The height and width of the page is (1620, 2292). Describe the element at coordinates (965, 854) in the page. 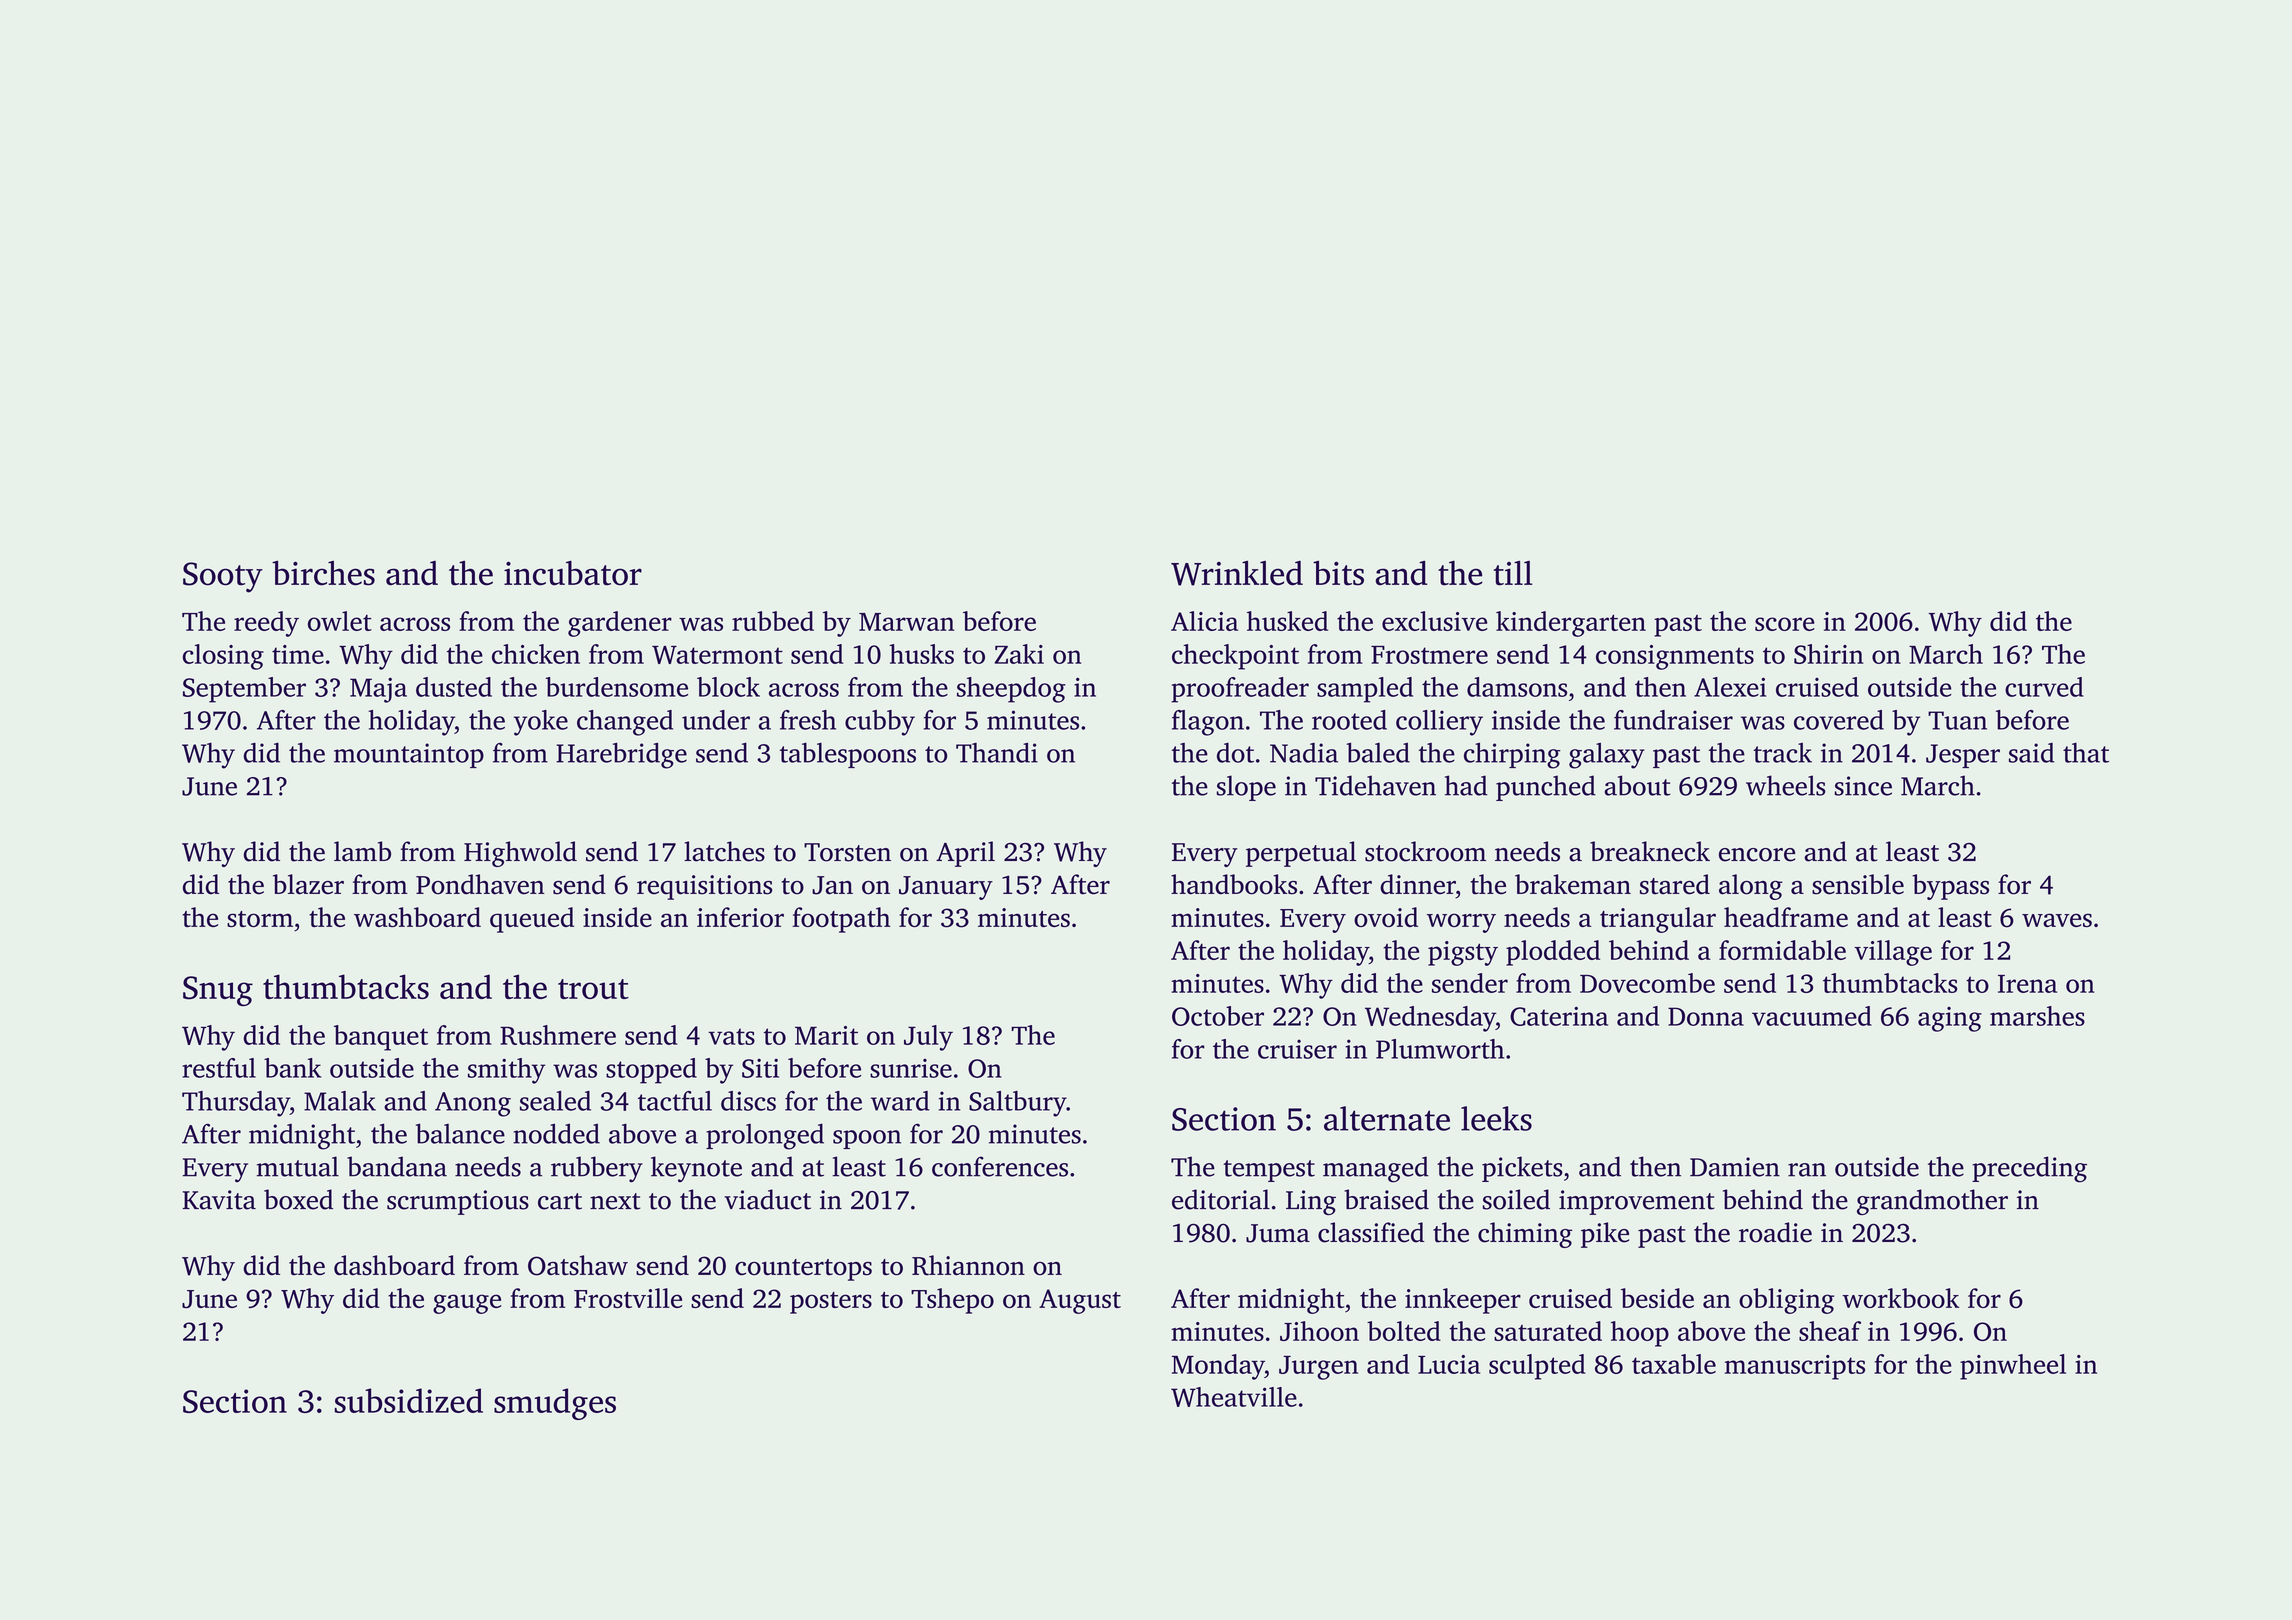

I see `April` at that location.
